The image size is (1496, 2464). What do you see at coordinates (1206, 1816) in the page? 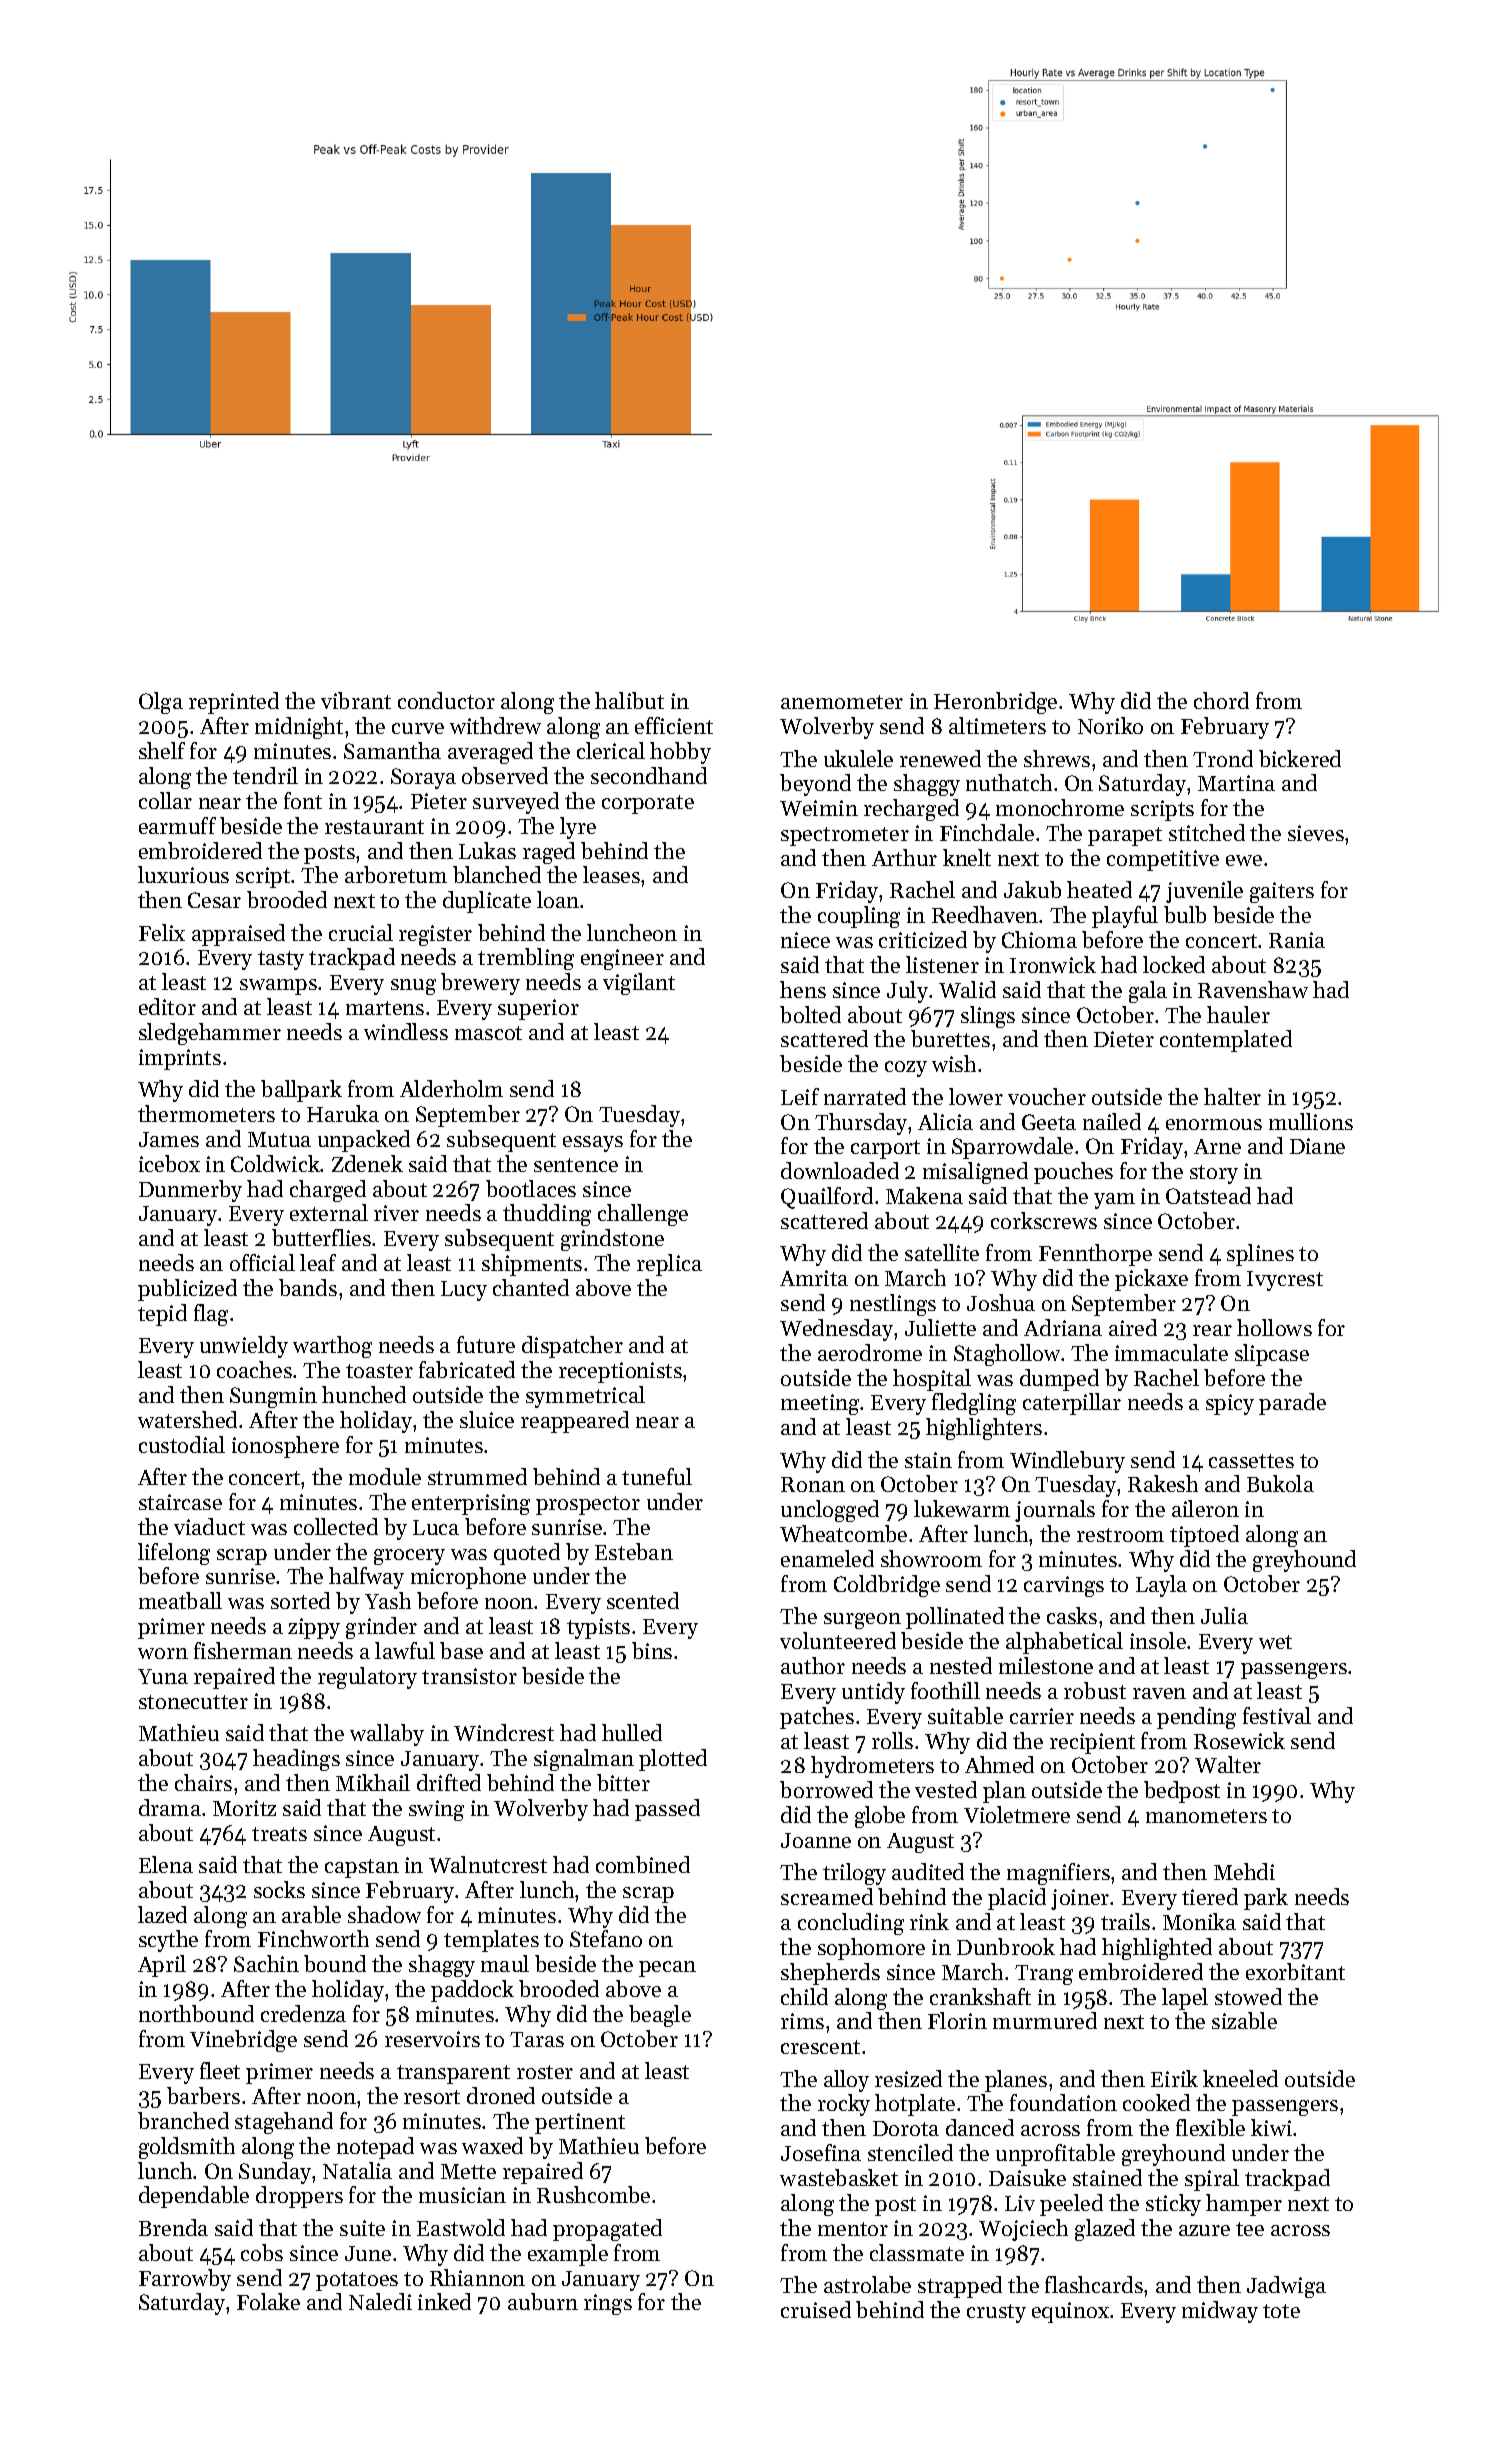
I see `manometers` at bounding box center [1206, 1816].
